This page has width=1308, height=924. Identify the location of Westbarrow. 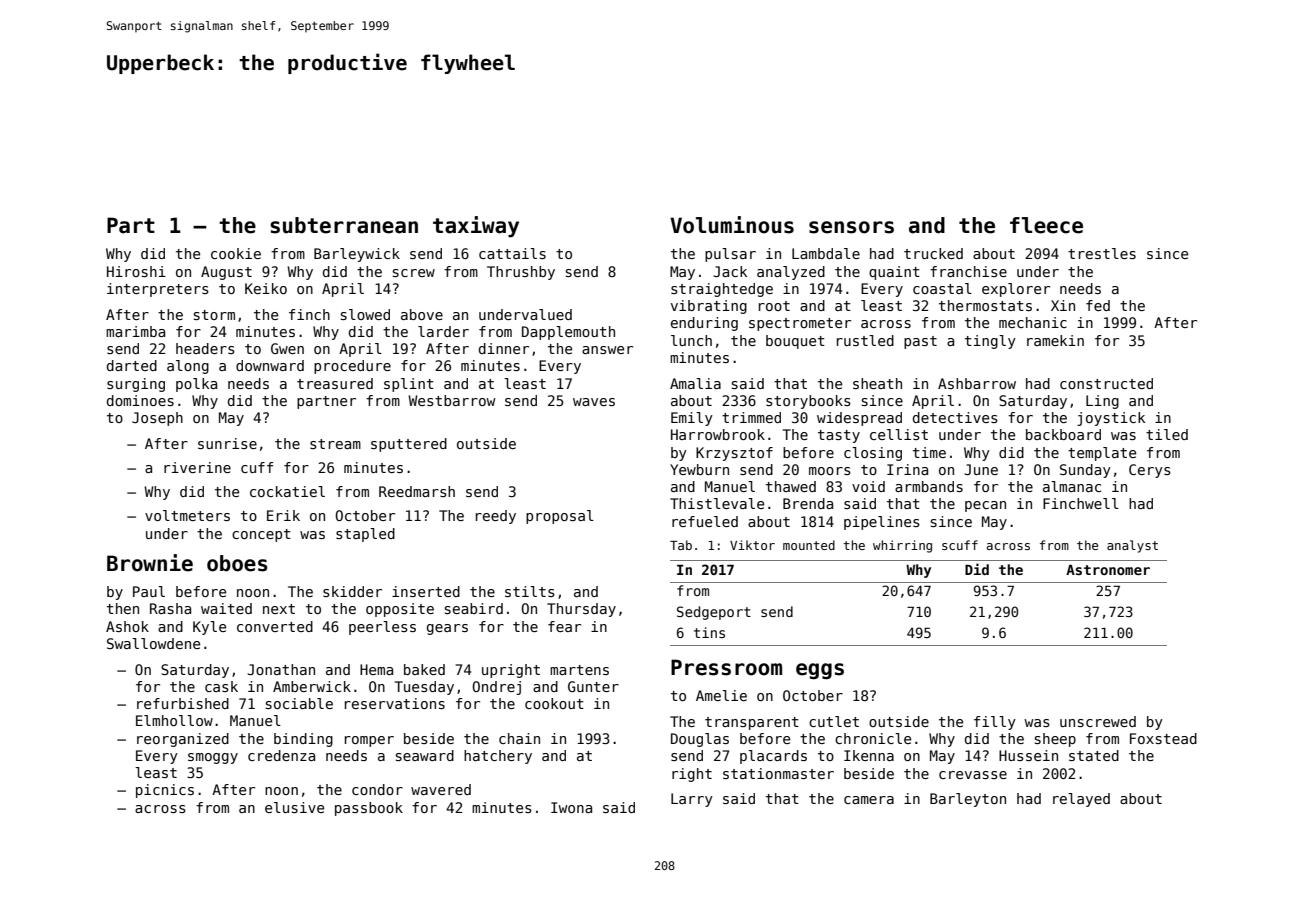
(452, 400).
